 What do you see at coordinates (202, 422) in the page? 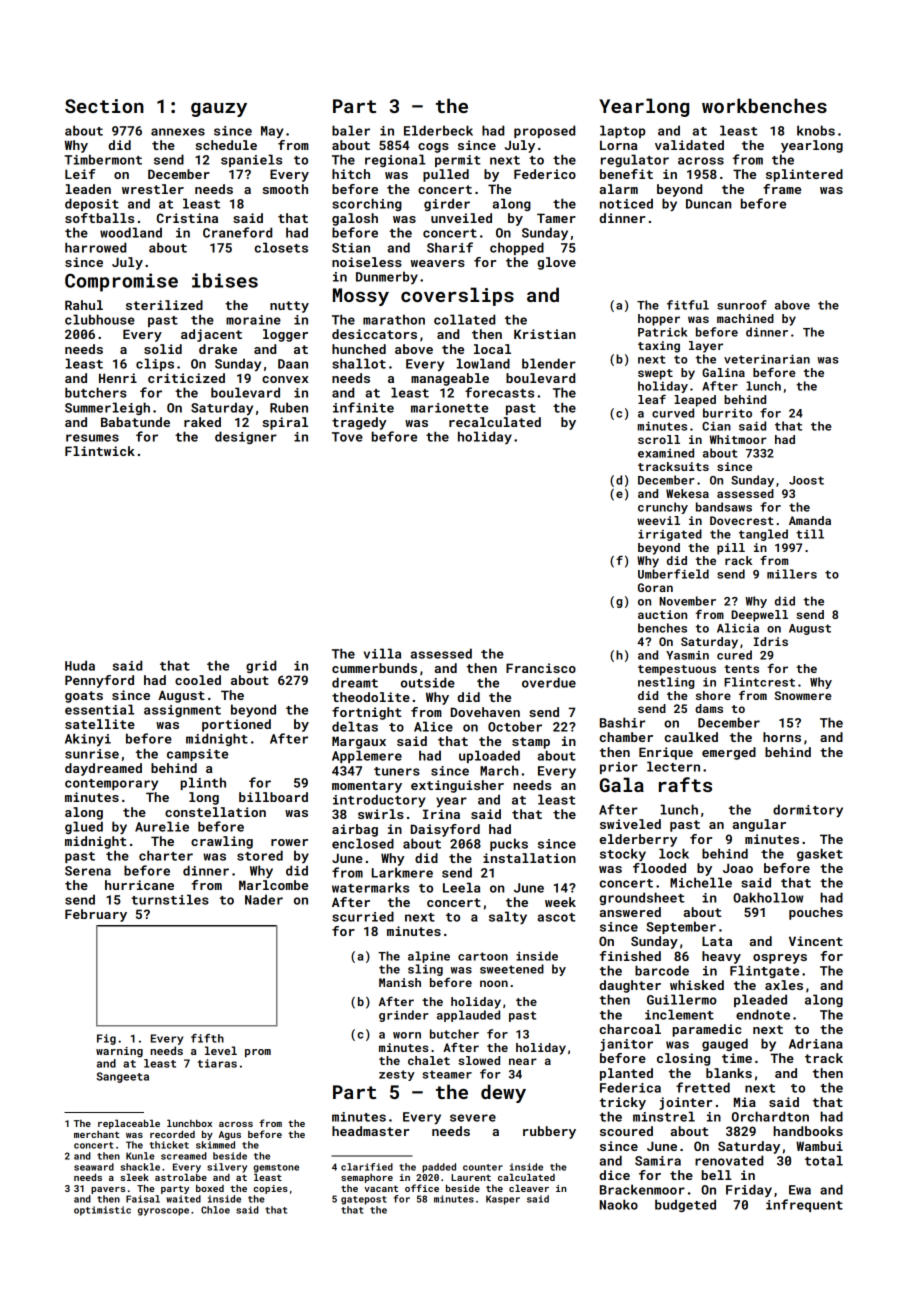
I see `raked` at bounding box center [202, 422].
